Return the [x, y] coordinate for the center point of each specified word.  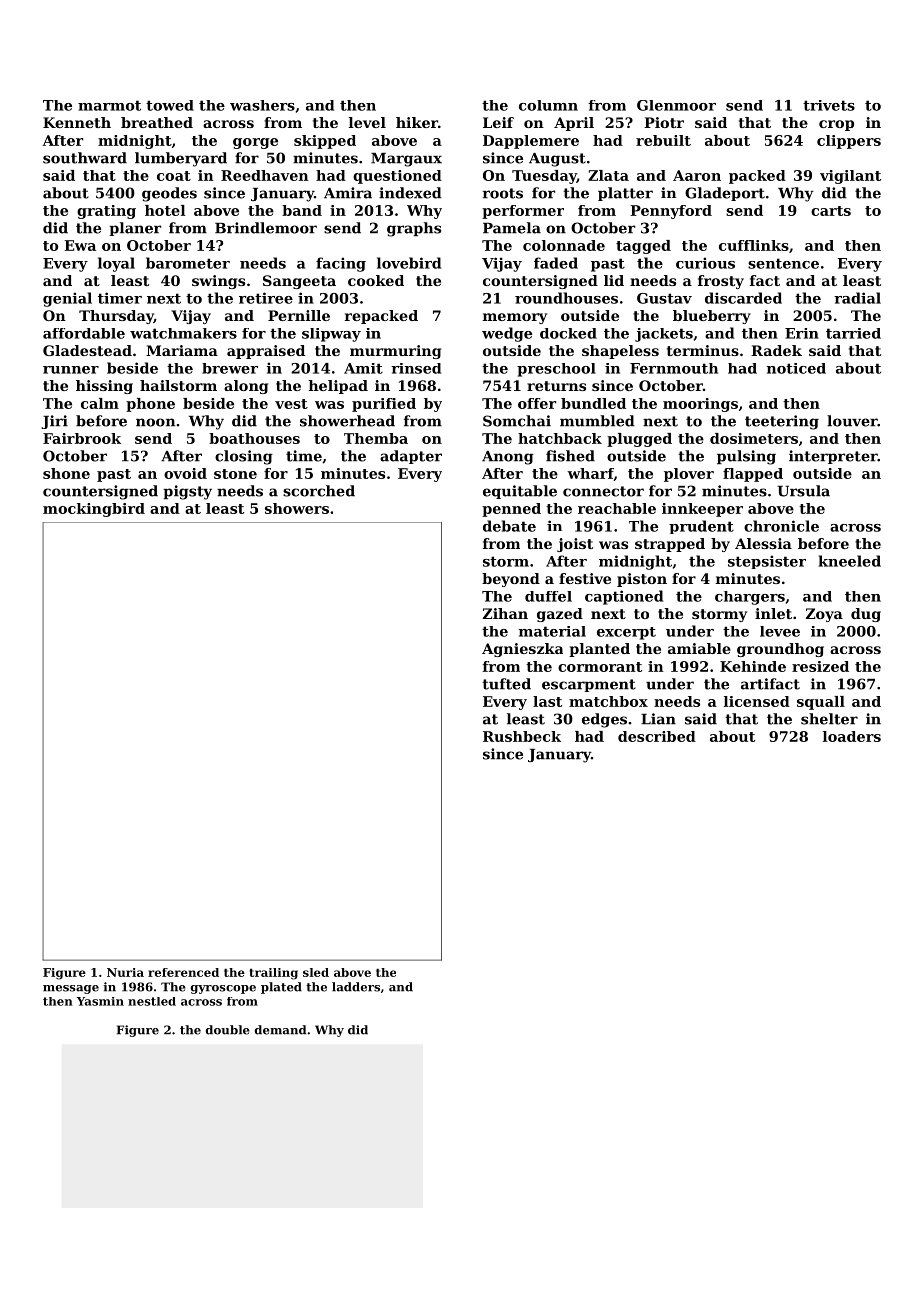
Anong [508, 458]
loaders [852, 736]
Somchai [517, 421]
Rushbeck [522, 736]
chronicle [781, 526]
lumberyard [181, 159]
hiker [417, 122]
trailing [273, 974]
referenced [183, 972]
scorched [319, 491]
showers [297, 508]
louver [852, 421]
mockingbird [94, 510]
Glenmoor [676, 105]
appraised [266, 352]
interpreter [833, 457]
